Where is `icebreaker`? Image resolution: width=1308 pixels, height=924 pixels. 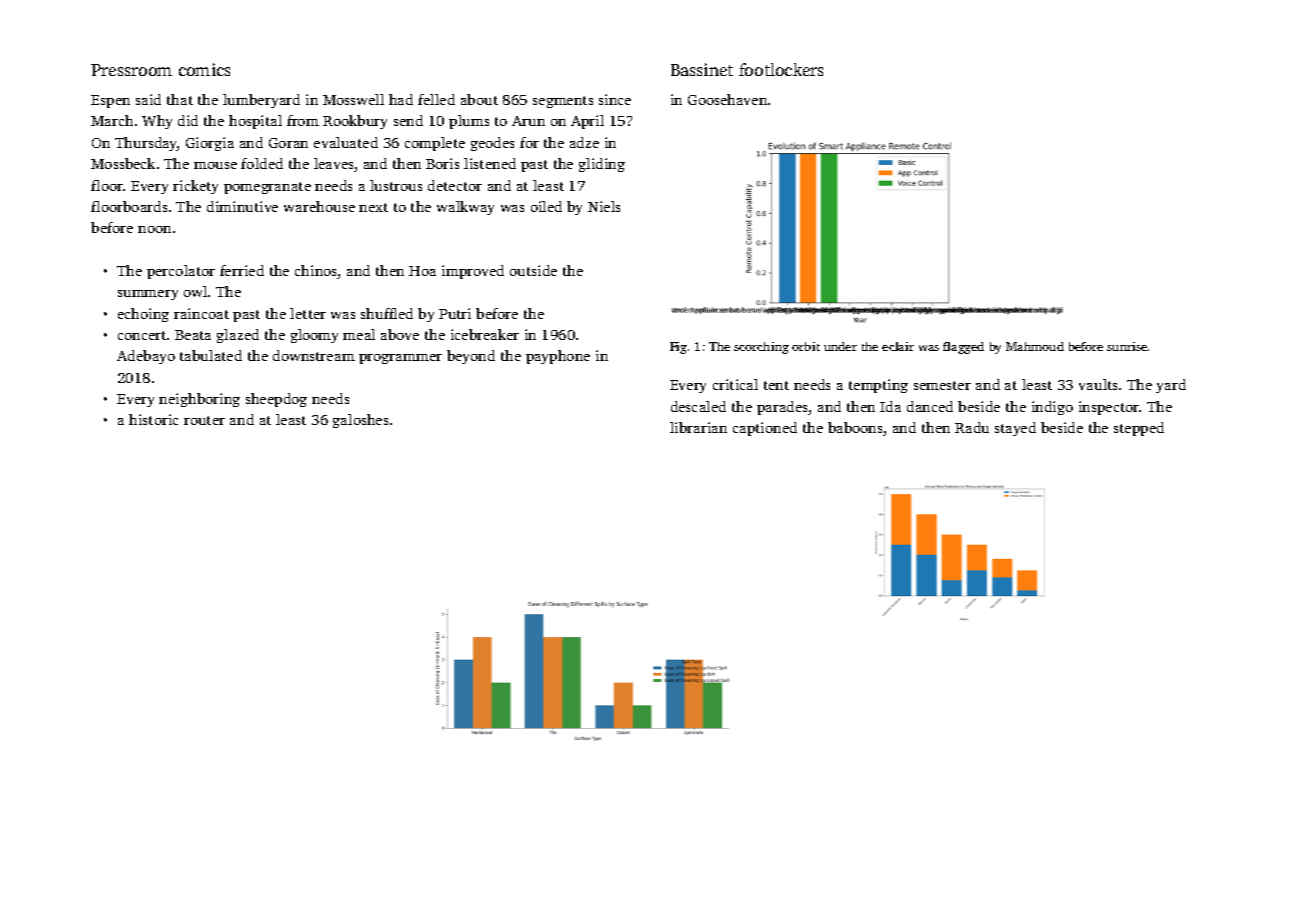 icebreaker is located at coordinates (485, 334).
